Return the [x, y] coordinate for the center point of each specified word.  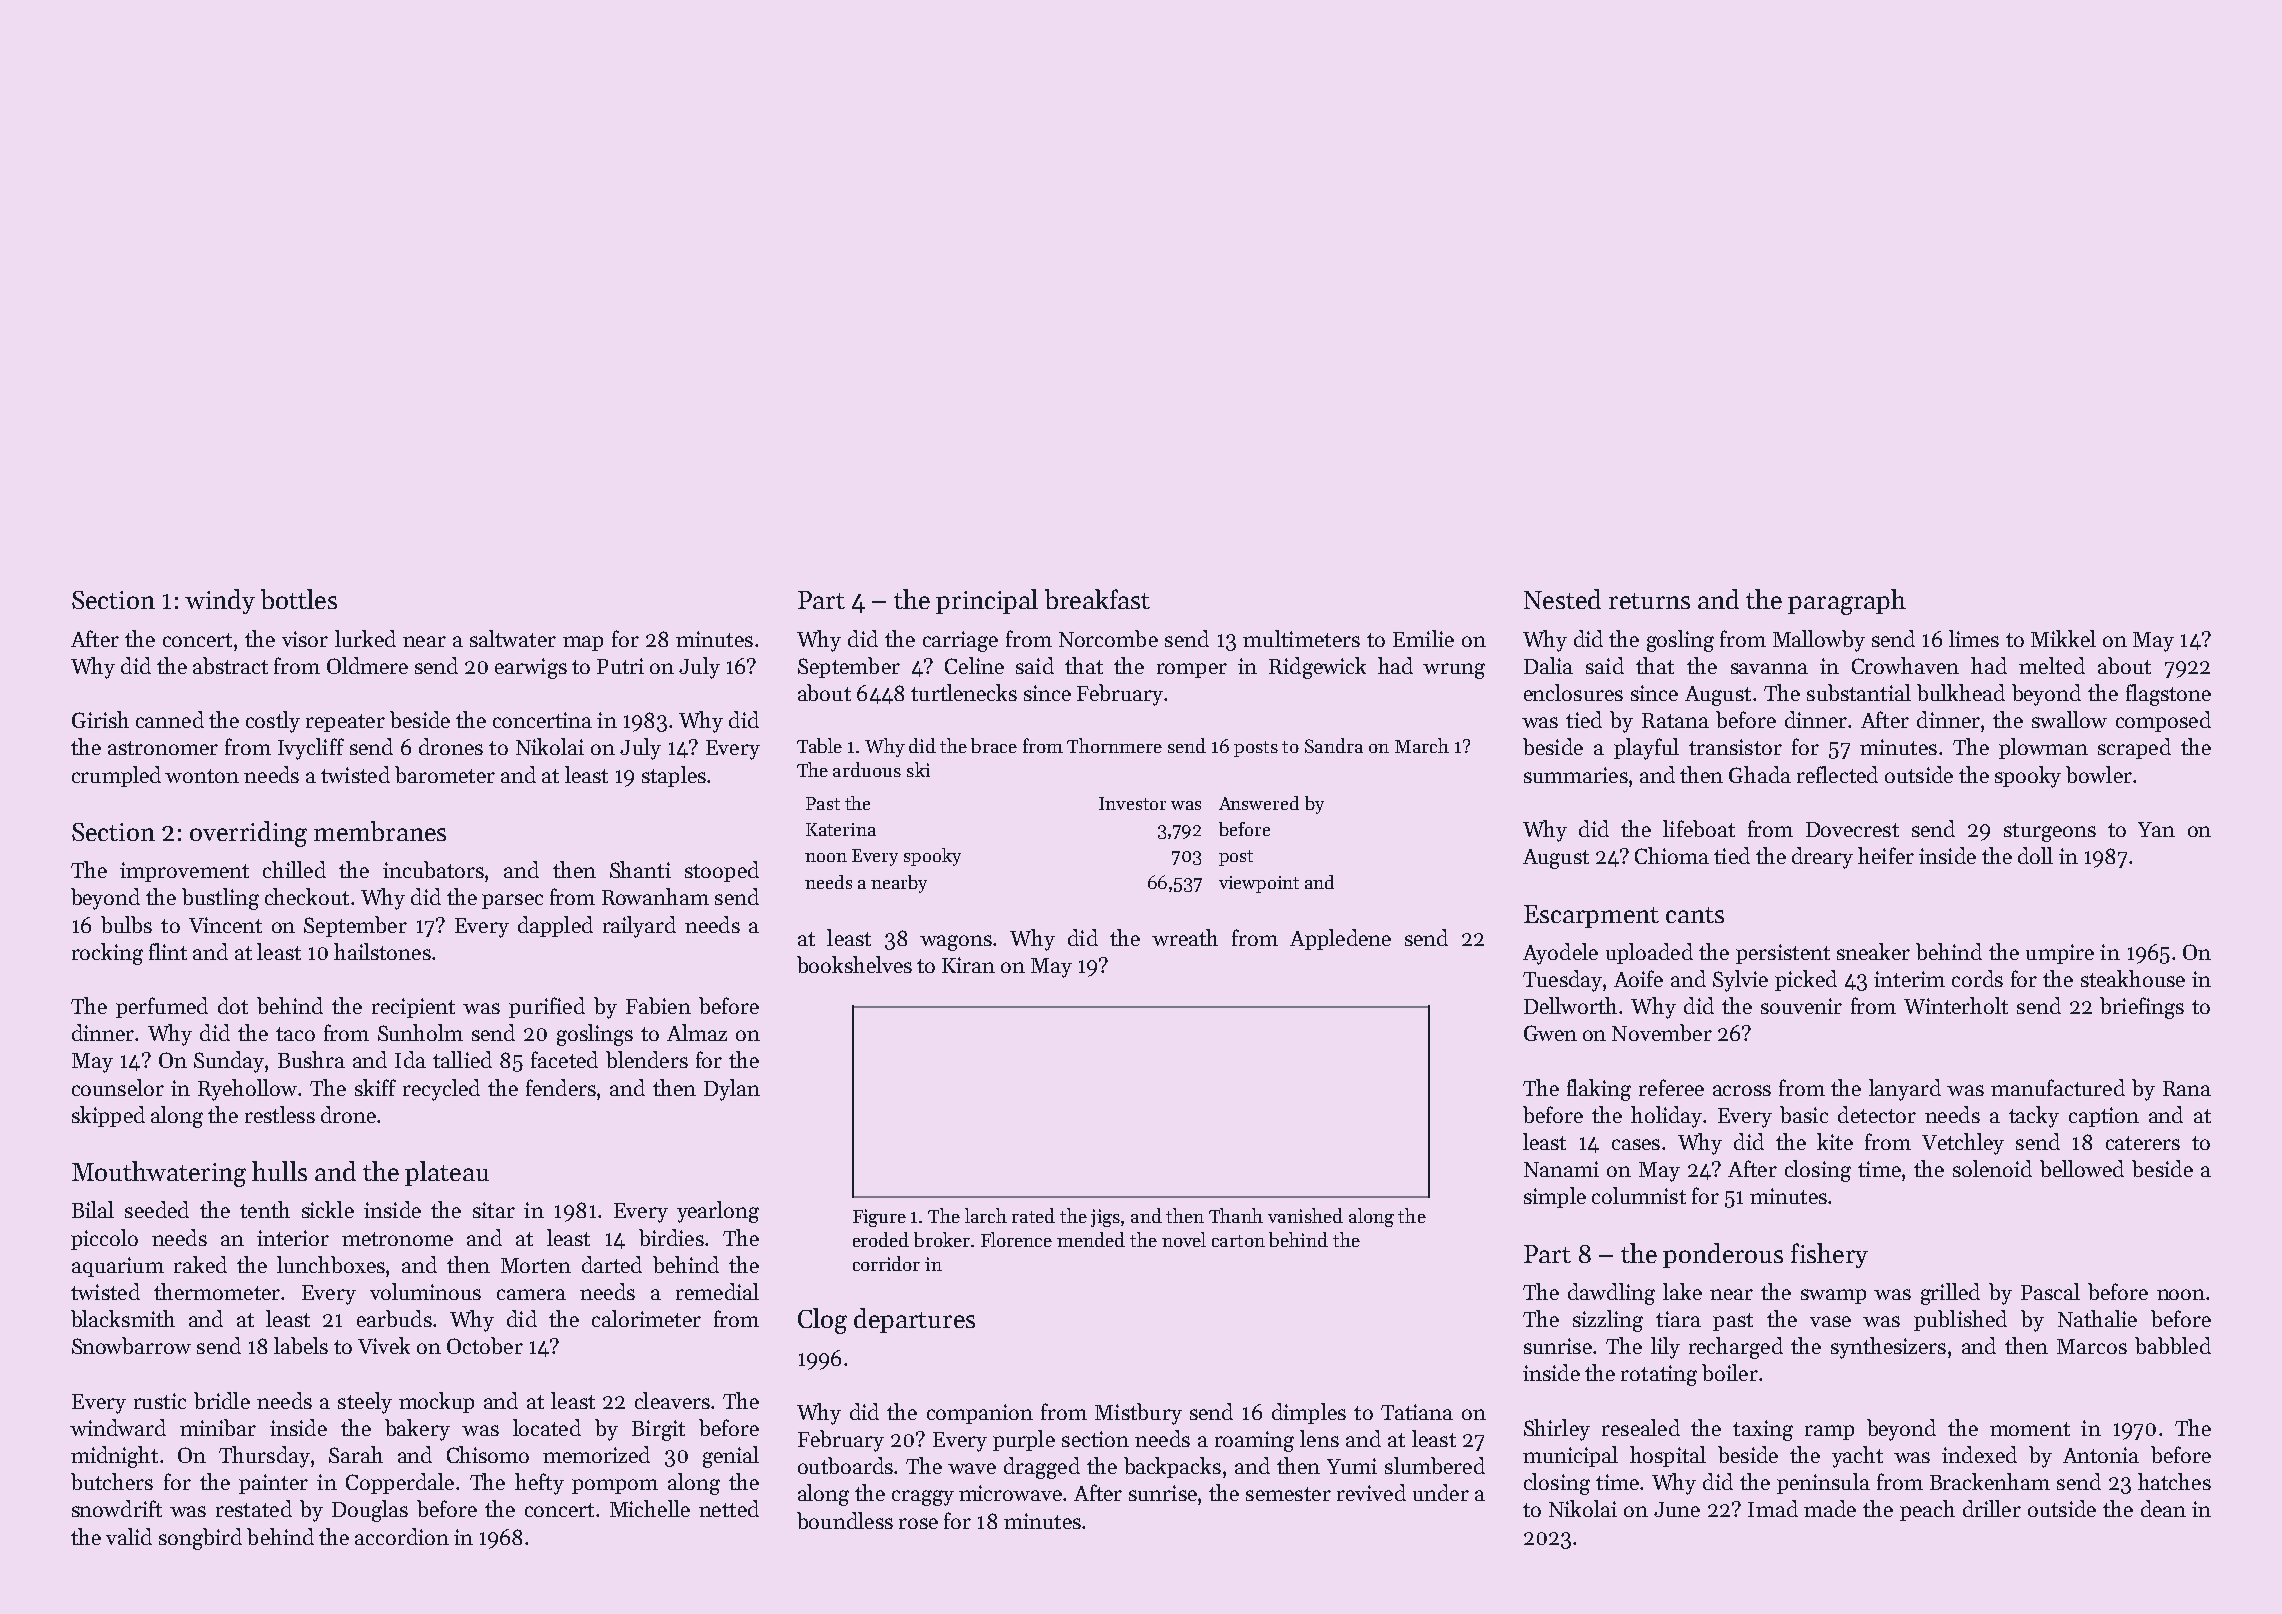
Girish [100, 719]
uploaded [1649, 953]
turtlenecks [964, 692]
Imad [1773, 1508]
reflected [1837, 774]
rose [918, 1523]
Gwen [1550, 1033]
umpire [2060, 954]
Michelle [650, 1508]
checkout [307, 896]
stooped [722, 871]
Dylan [732, 1090]
